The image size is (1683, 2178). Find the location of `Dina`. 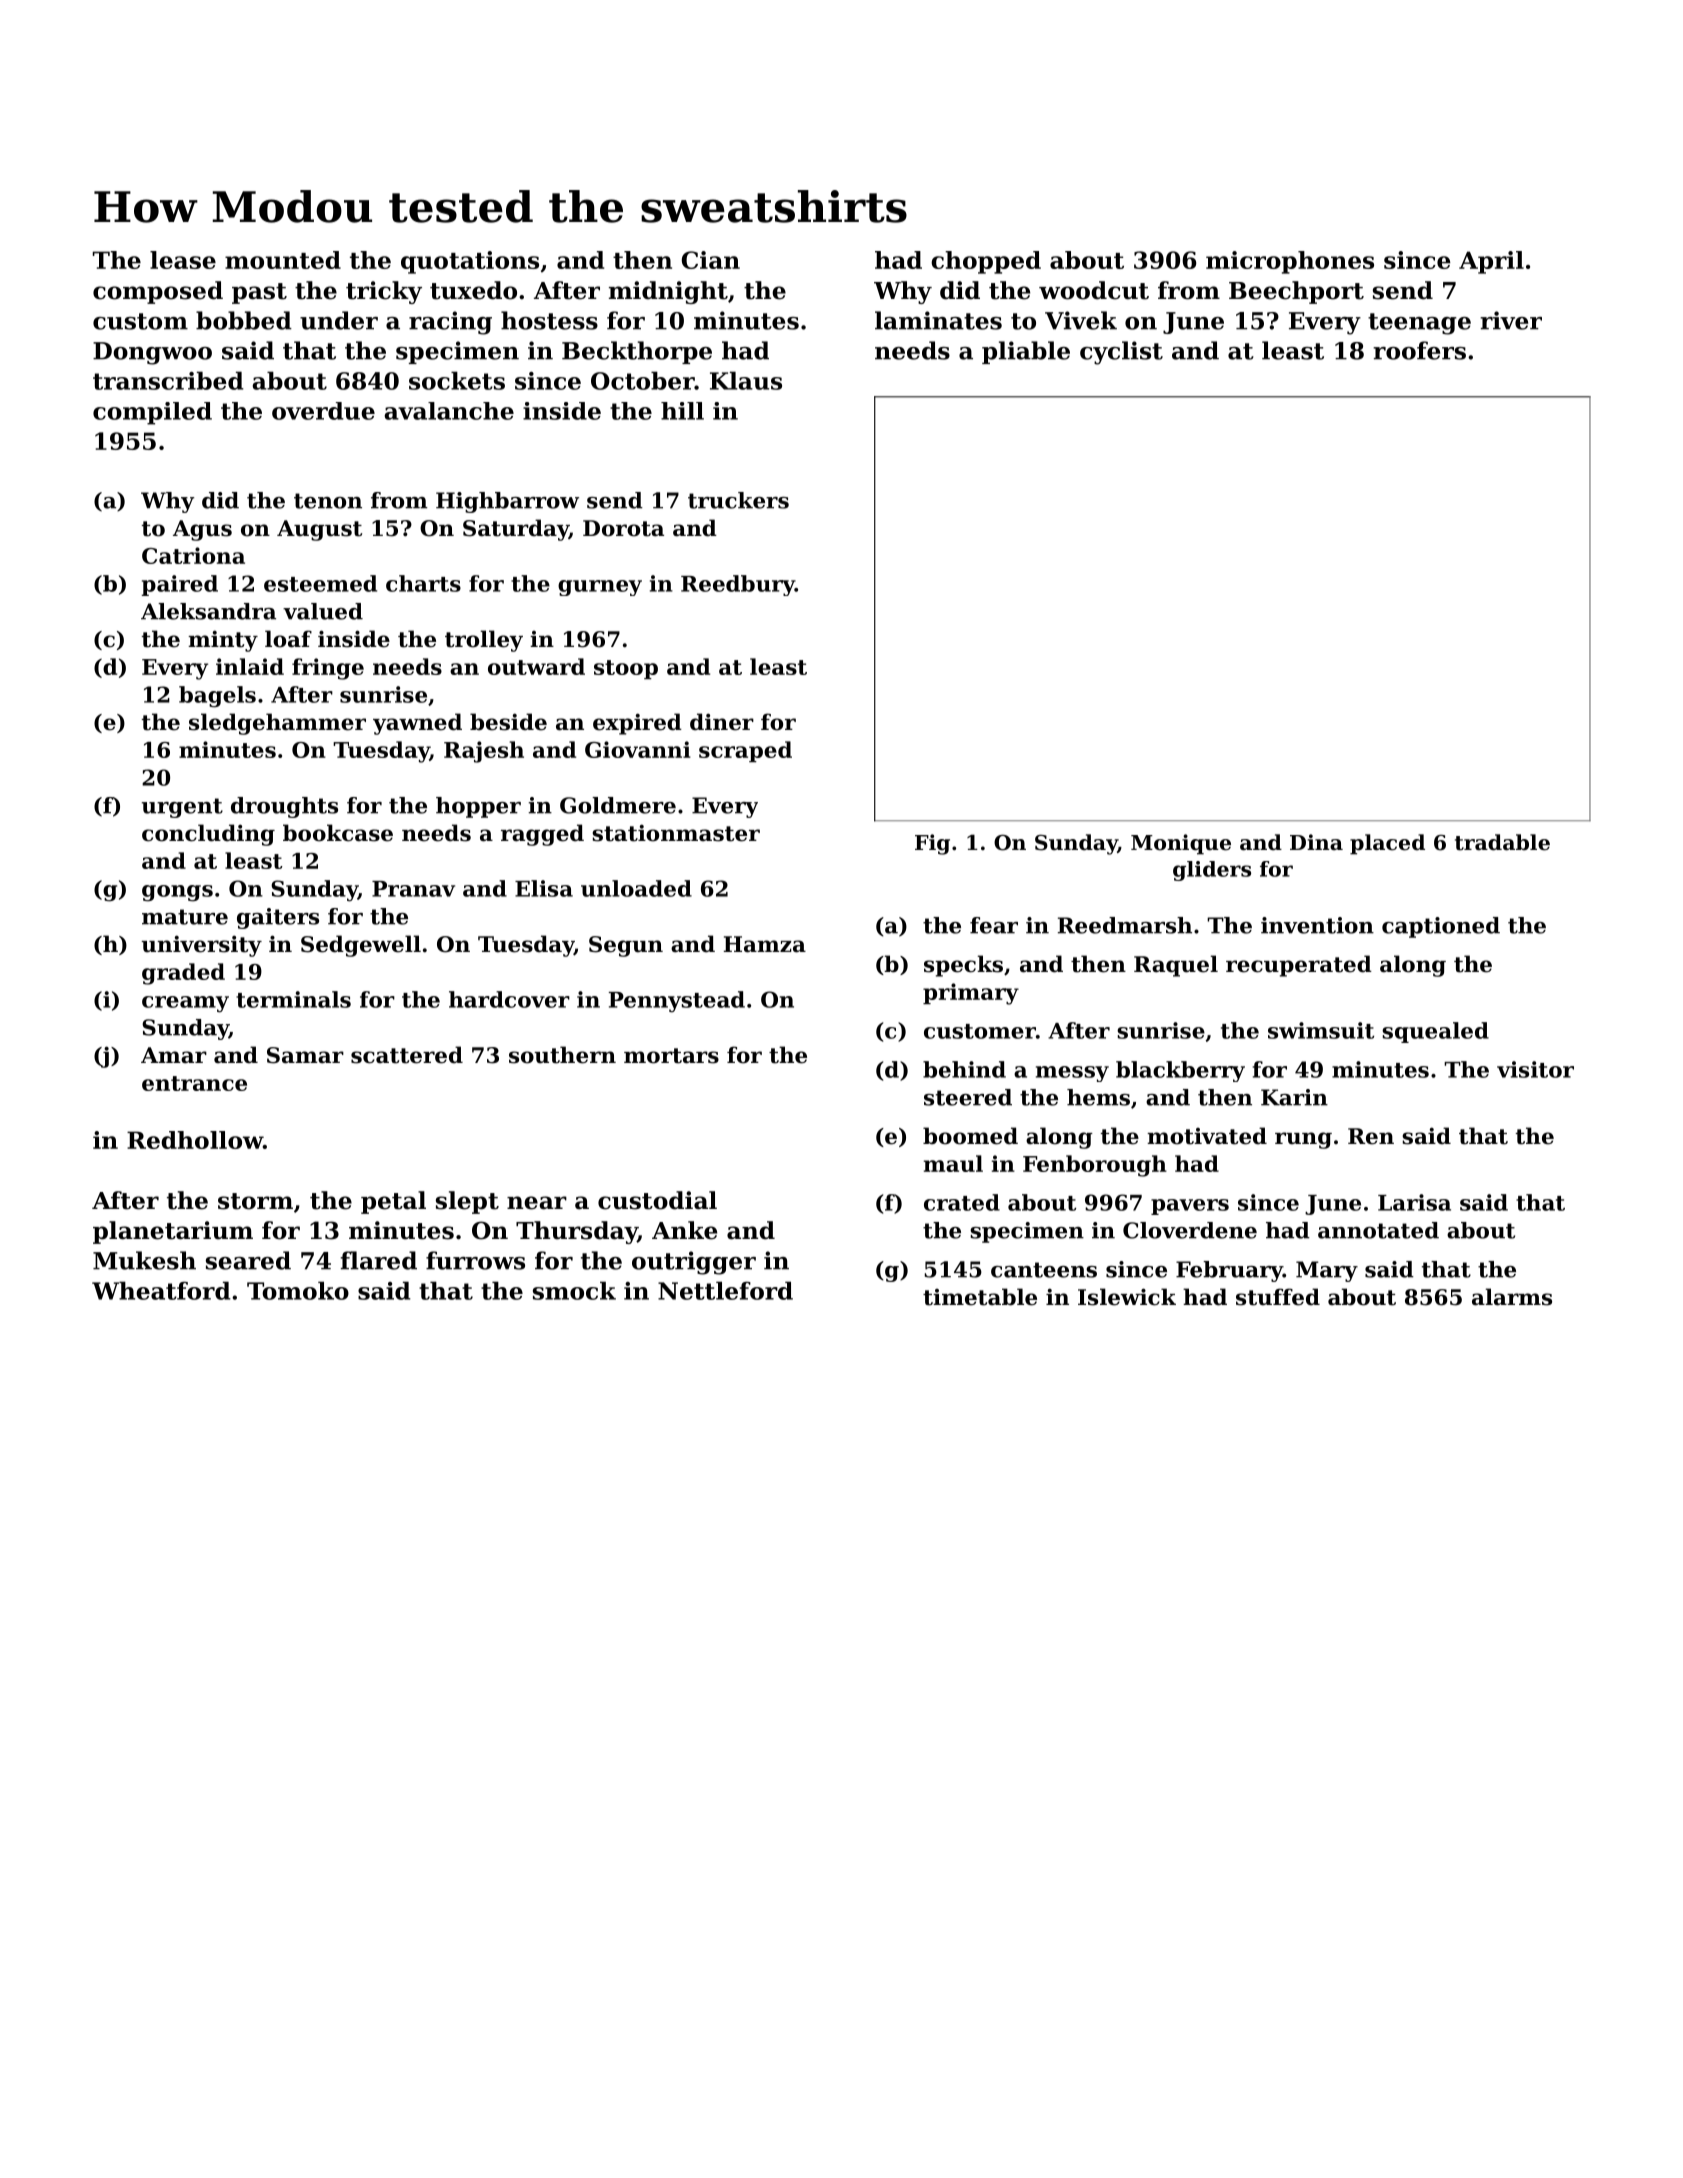

Dina is located at coordinates (1316, 842).
